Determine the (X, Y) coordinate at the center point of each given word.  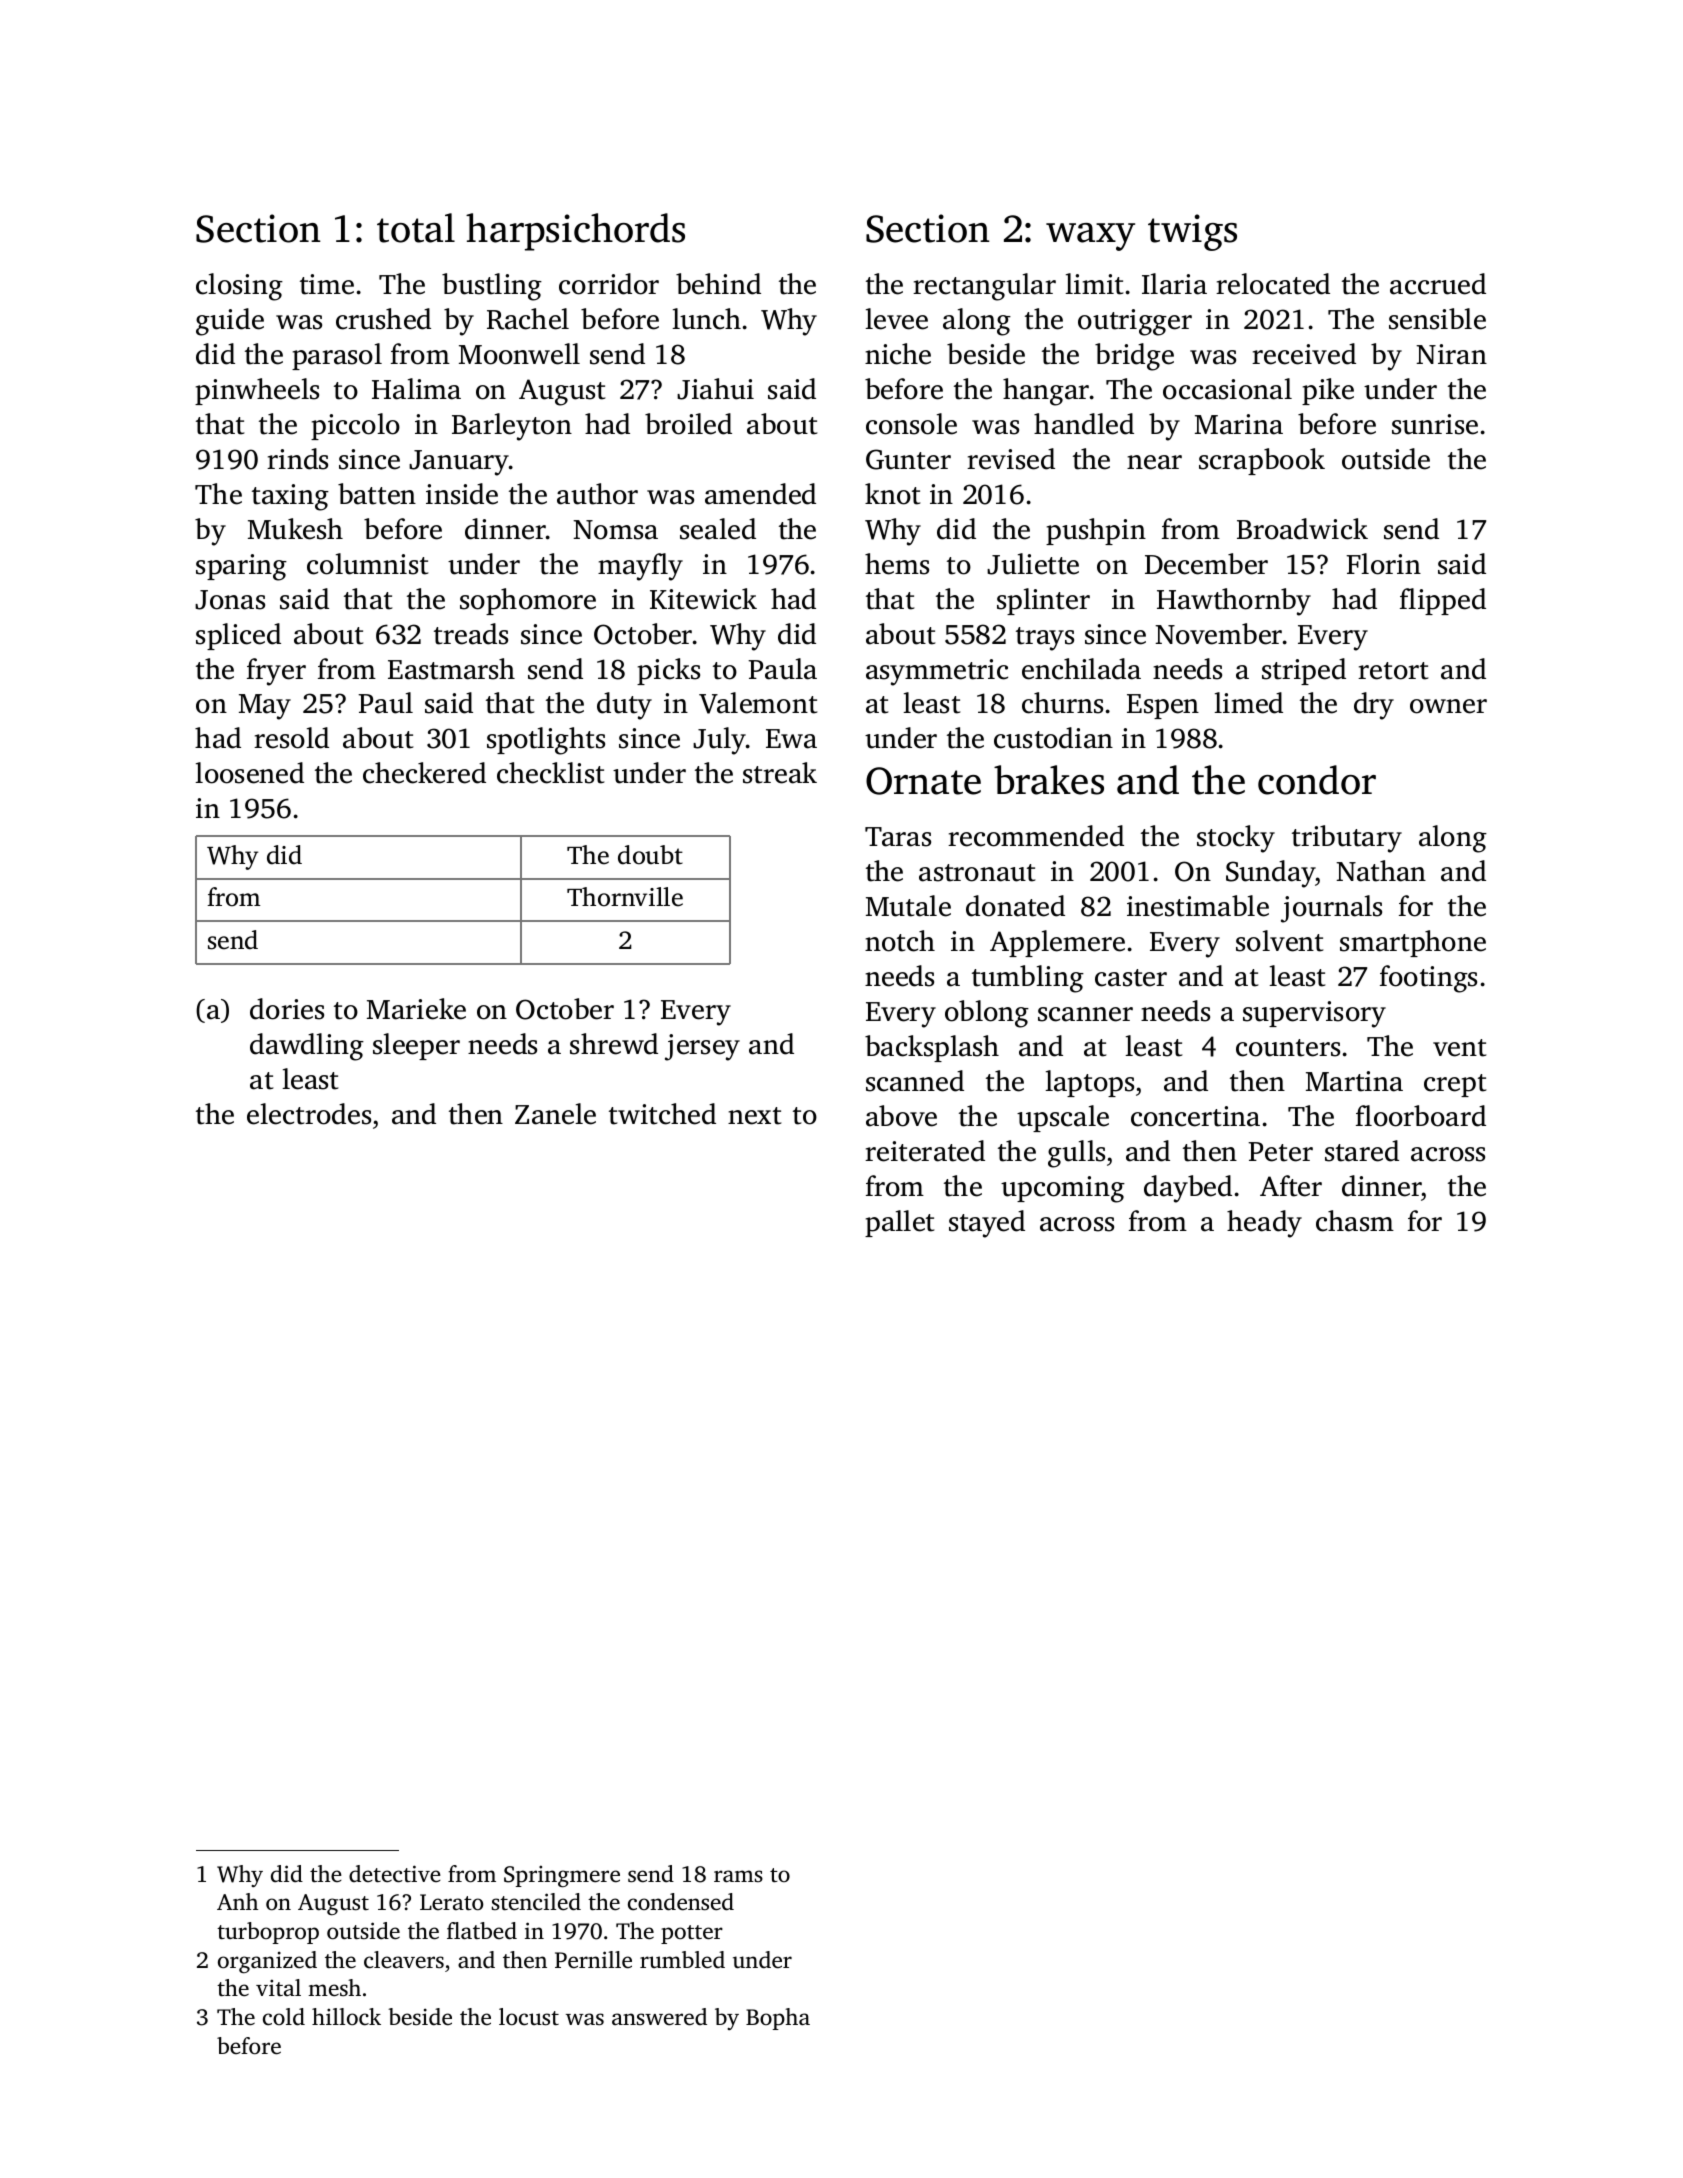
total (416, 228)
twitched (662, 1114)
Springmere (562, 1876)
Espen (1163, 706)
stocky (1236, 839)
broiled (688, 424)
